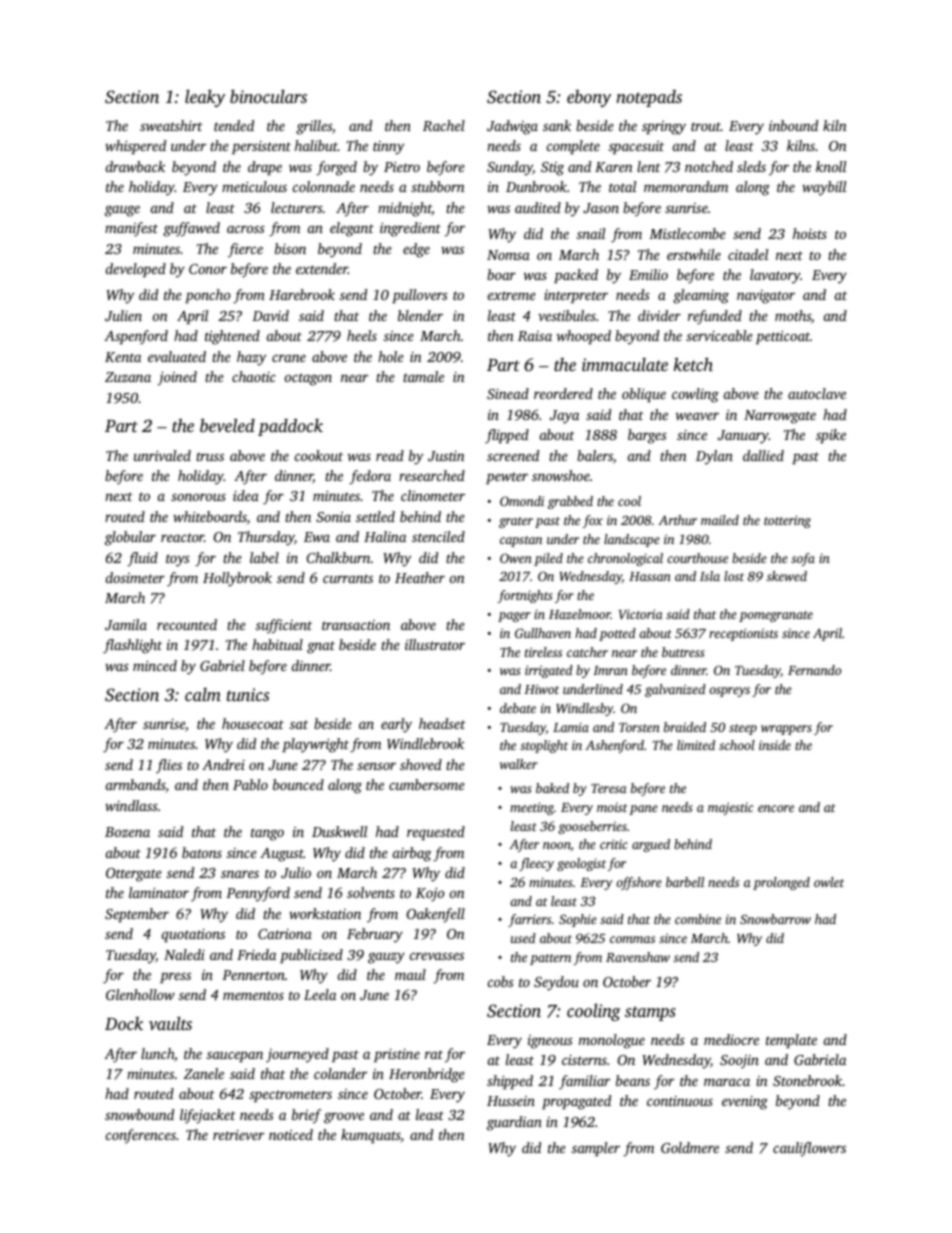 The height and width of the screenshot is (1233, 952). What do you see at coordinates (162, 455) in the screenshot?
I see `unrivaled` at bounding box center [162, 455].
